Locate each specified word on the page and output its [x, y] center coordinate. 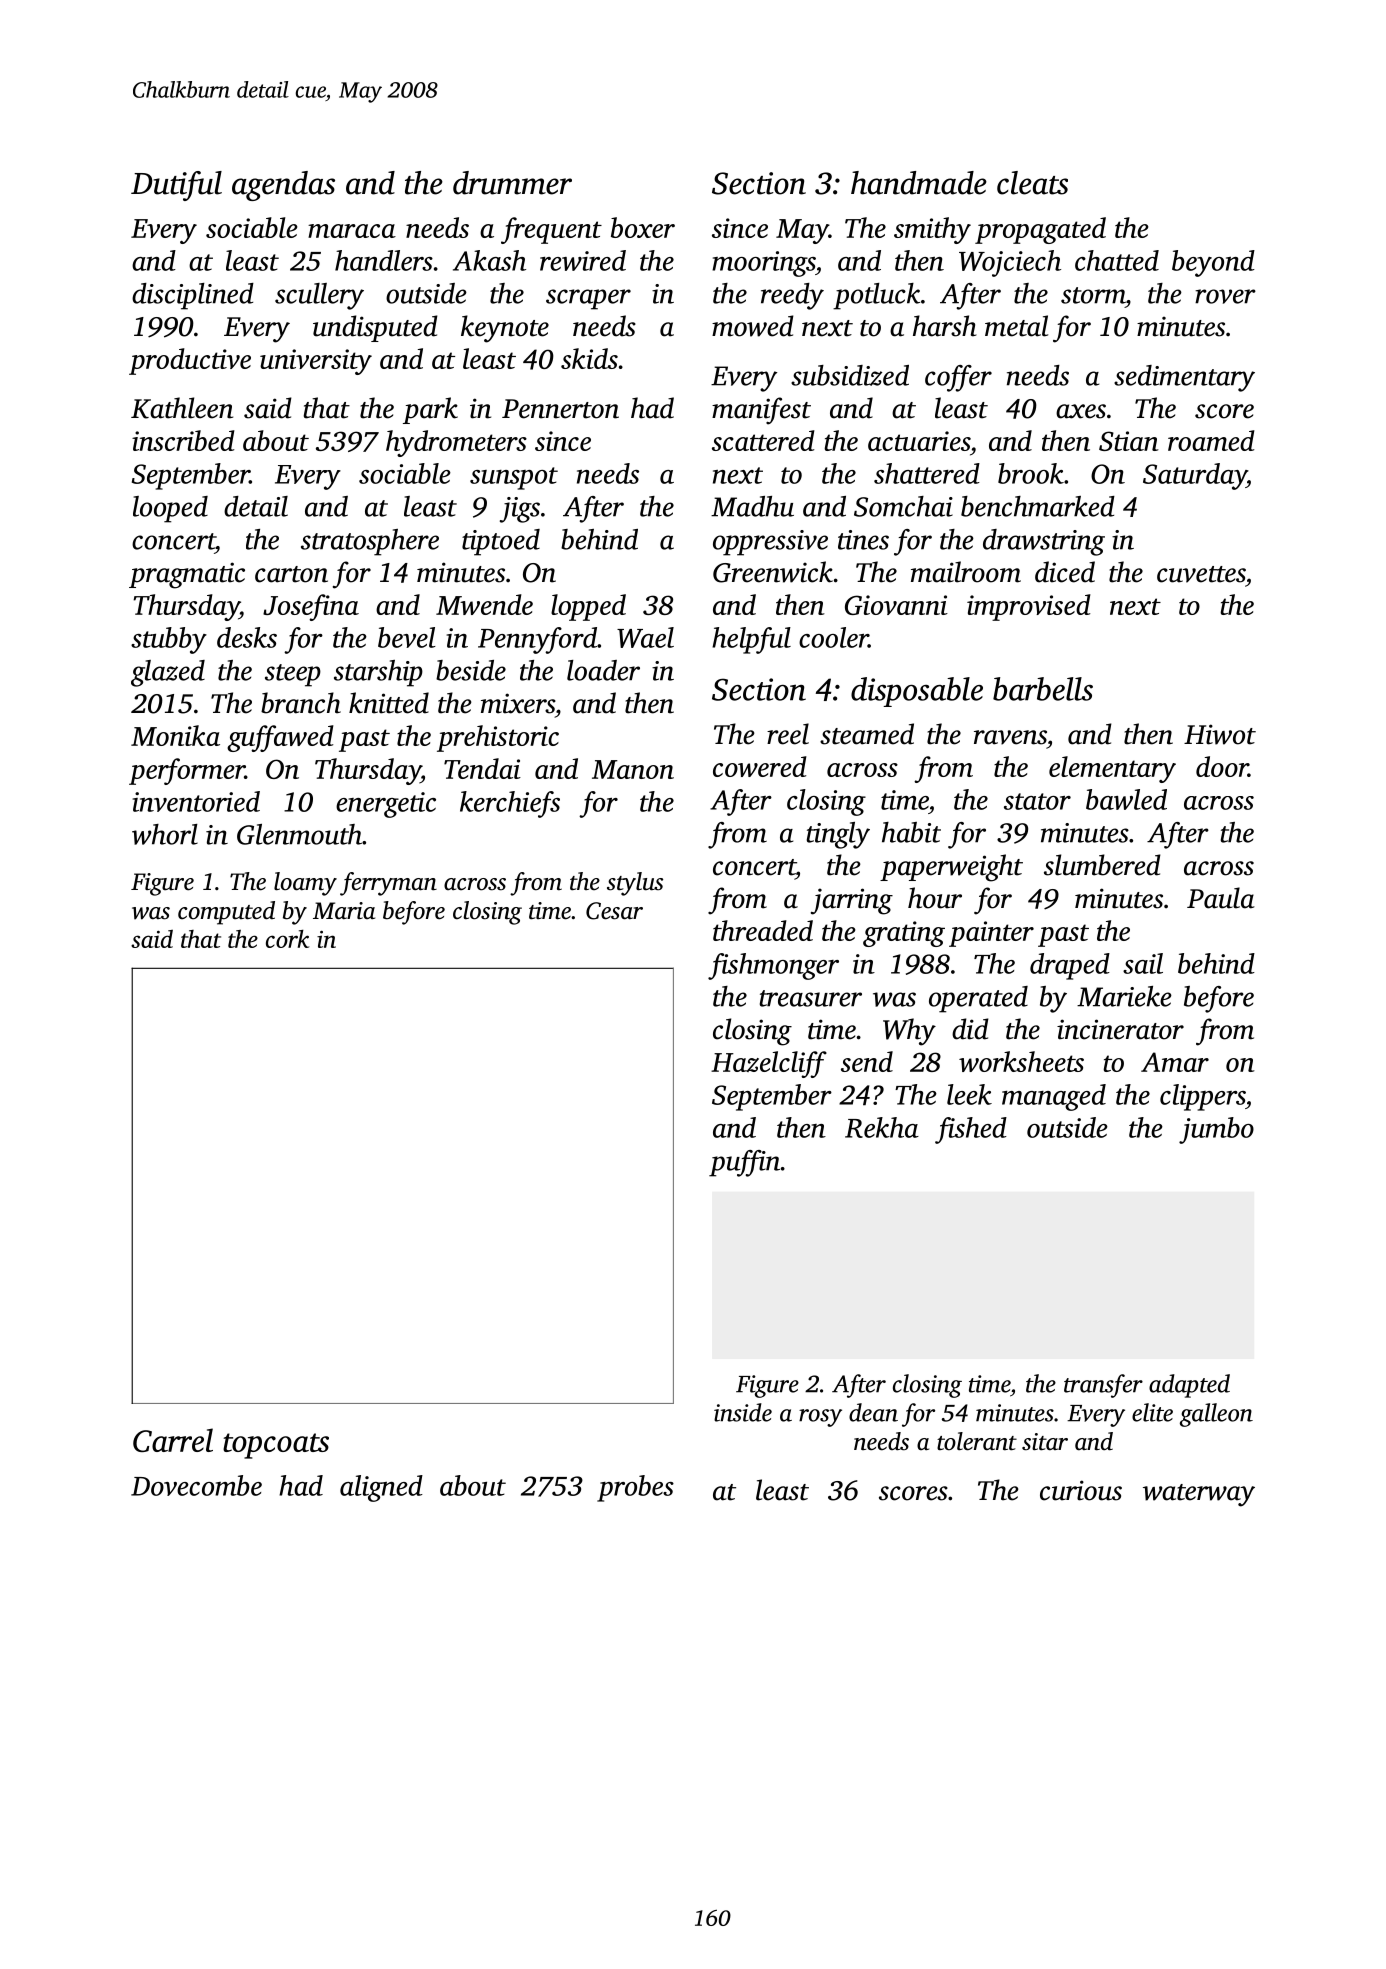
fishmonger [773, 966]
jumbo [1216, 1130]
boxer [643, 227]
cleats [1032, 183]
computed [226, 913]
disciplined [193, 296]
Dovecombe [196, 1485]
